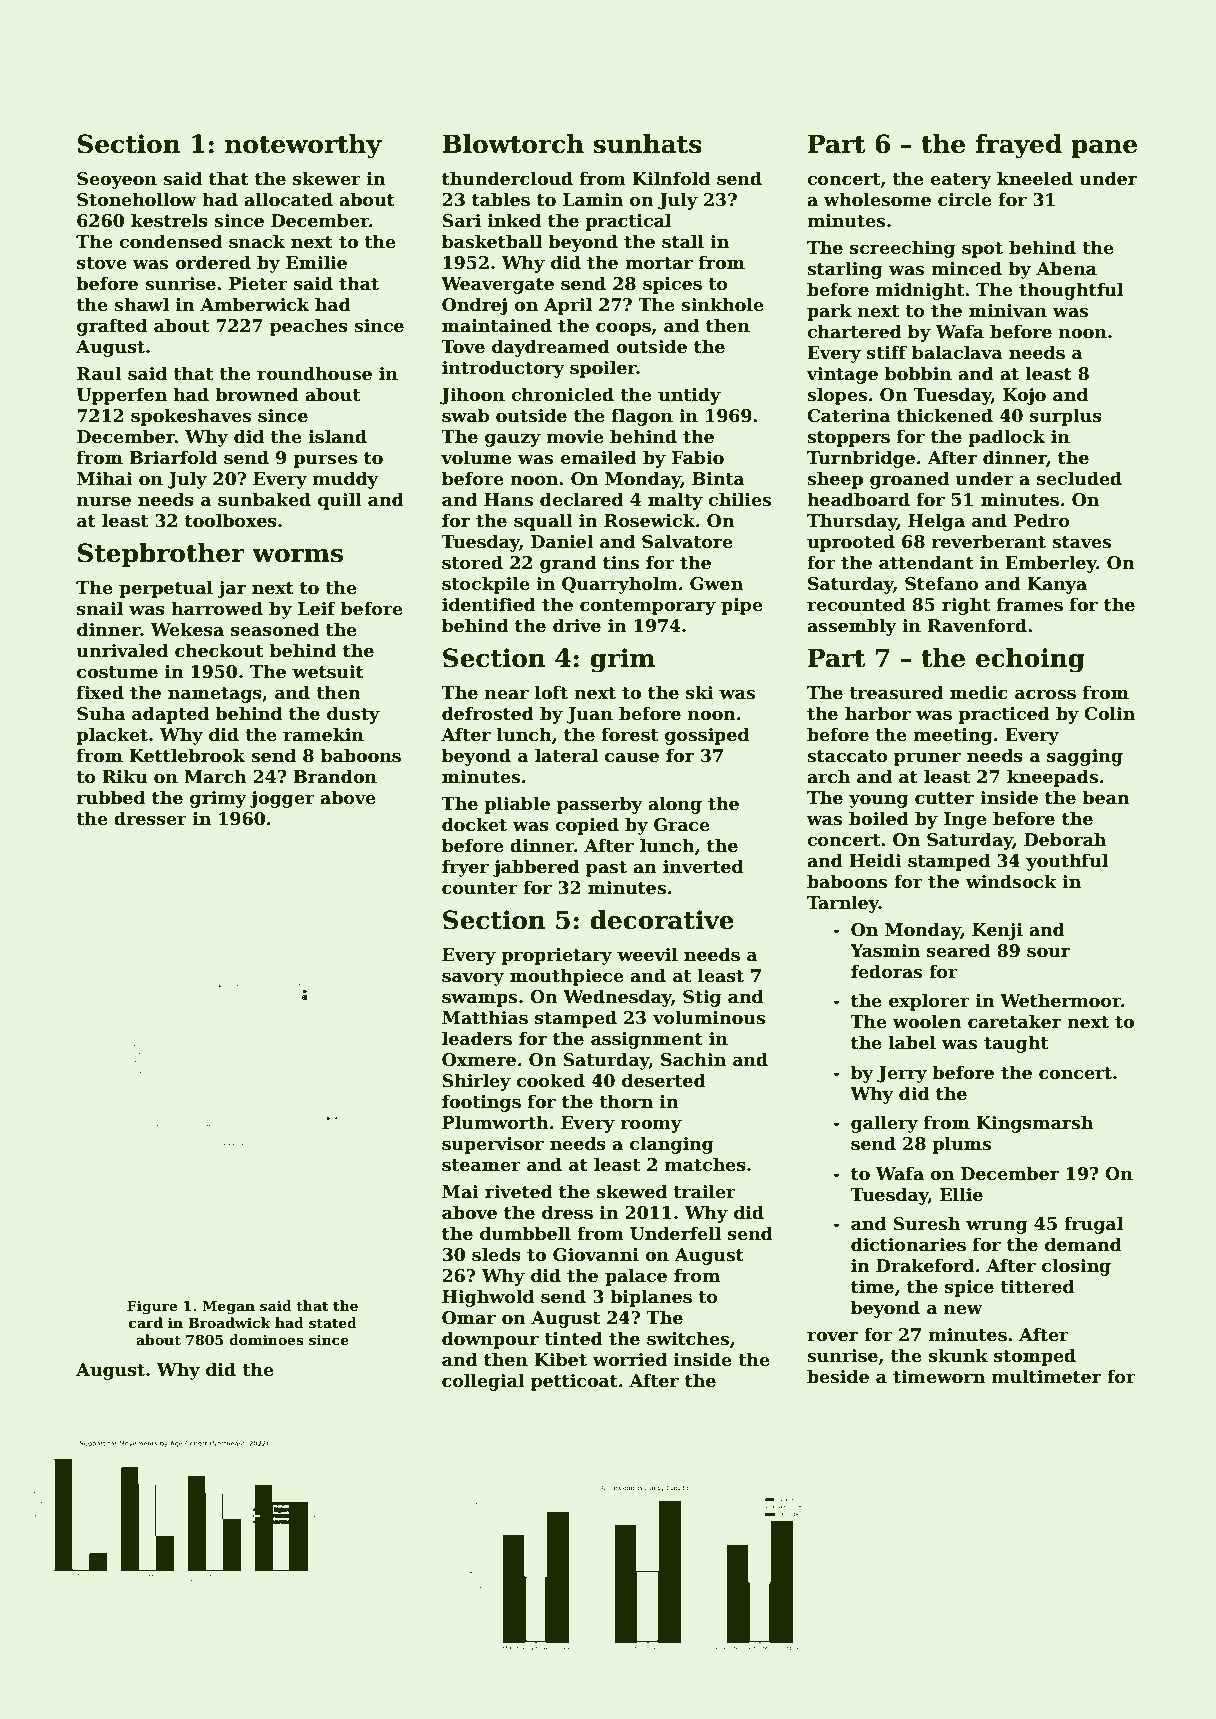  What do you see at coordinates (852, 627) in the page?
I see `assembly` at bounding box center [852, 627].
